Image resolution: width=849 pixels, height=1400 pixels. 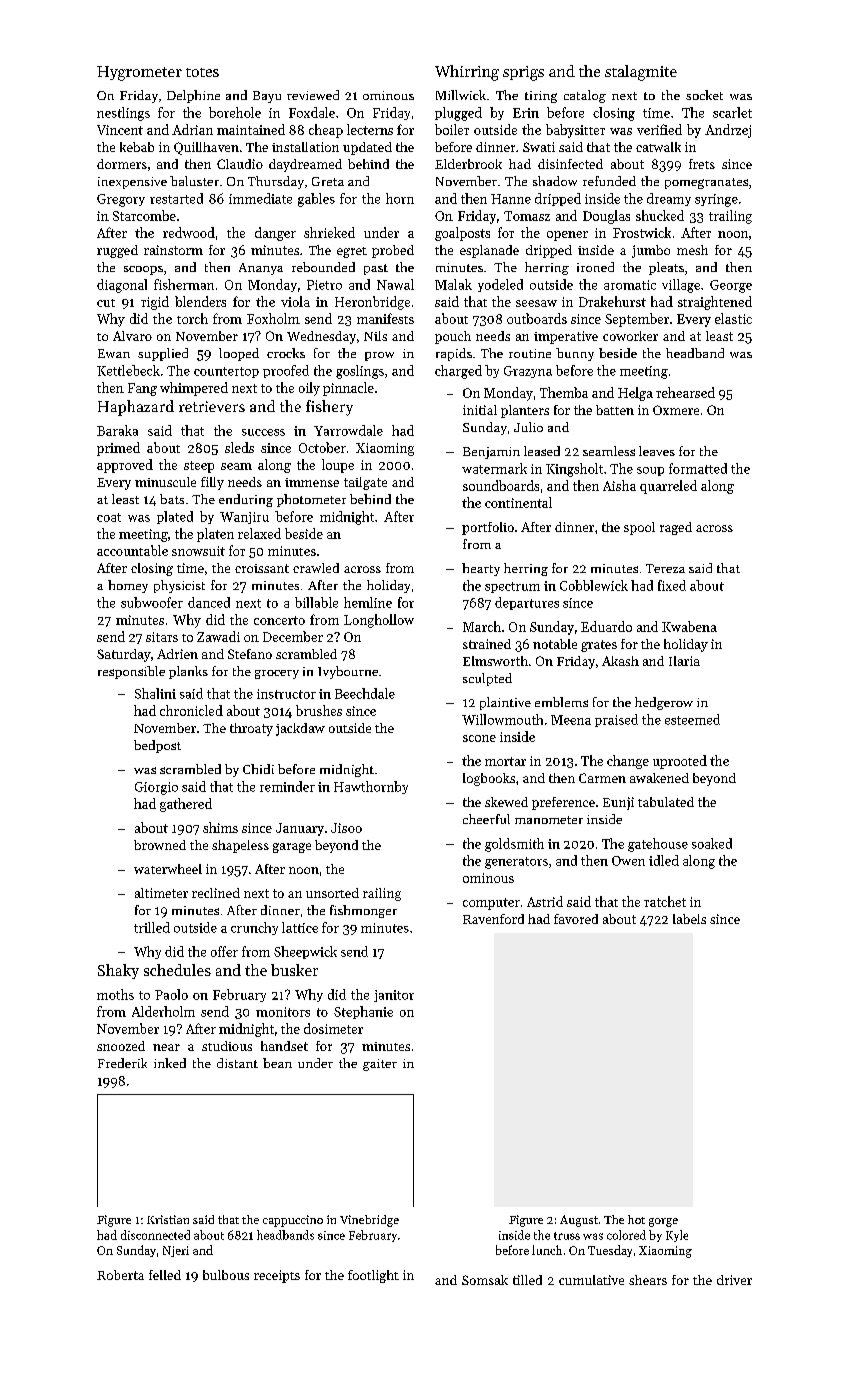 What do you see at coordinates (626, 1235) in the page?
I see `colored` at bounding box center [626, 1235].
